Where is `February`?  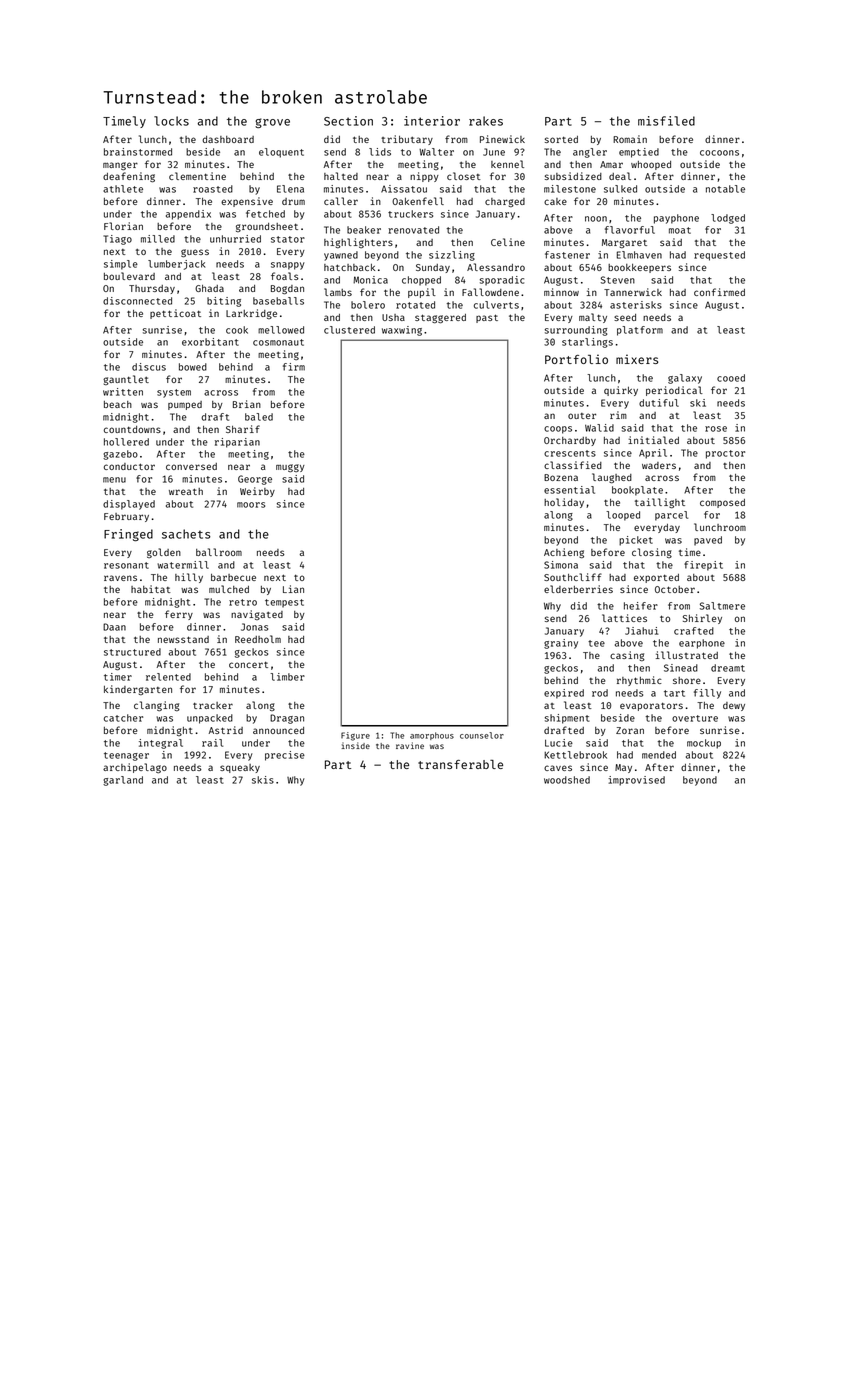 February is located at coordinates (126, 517).
